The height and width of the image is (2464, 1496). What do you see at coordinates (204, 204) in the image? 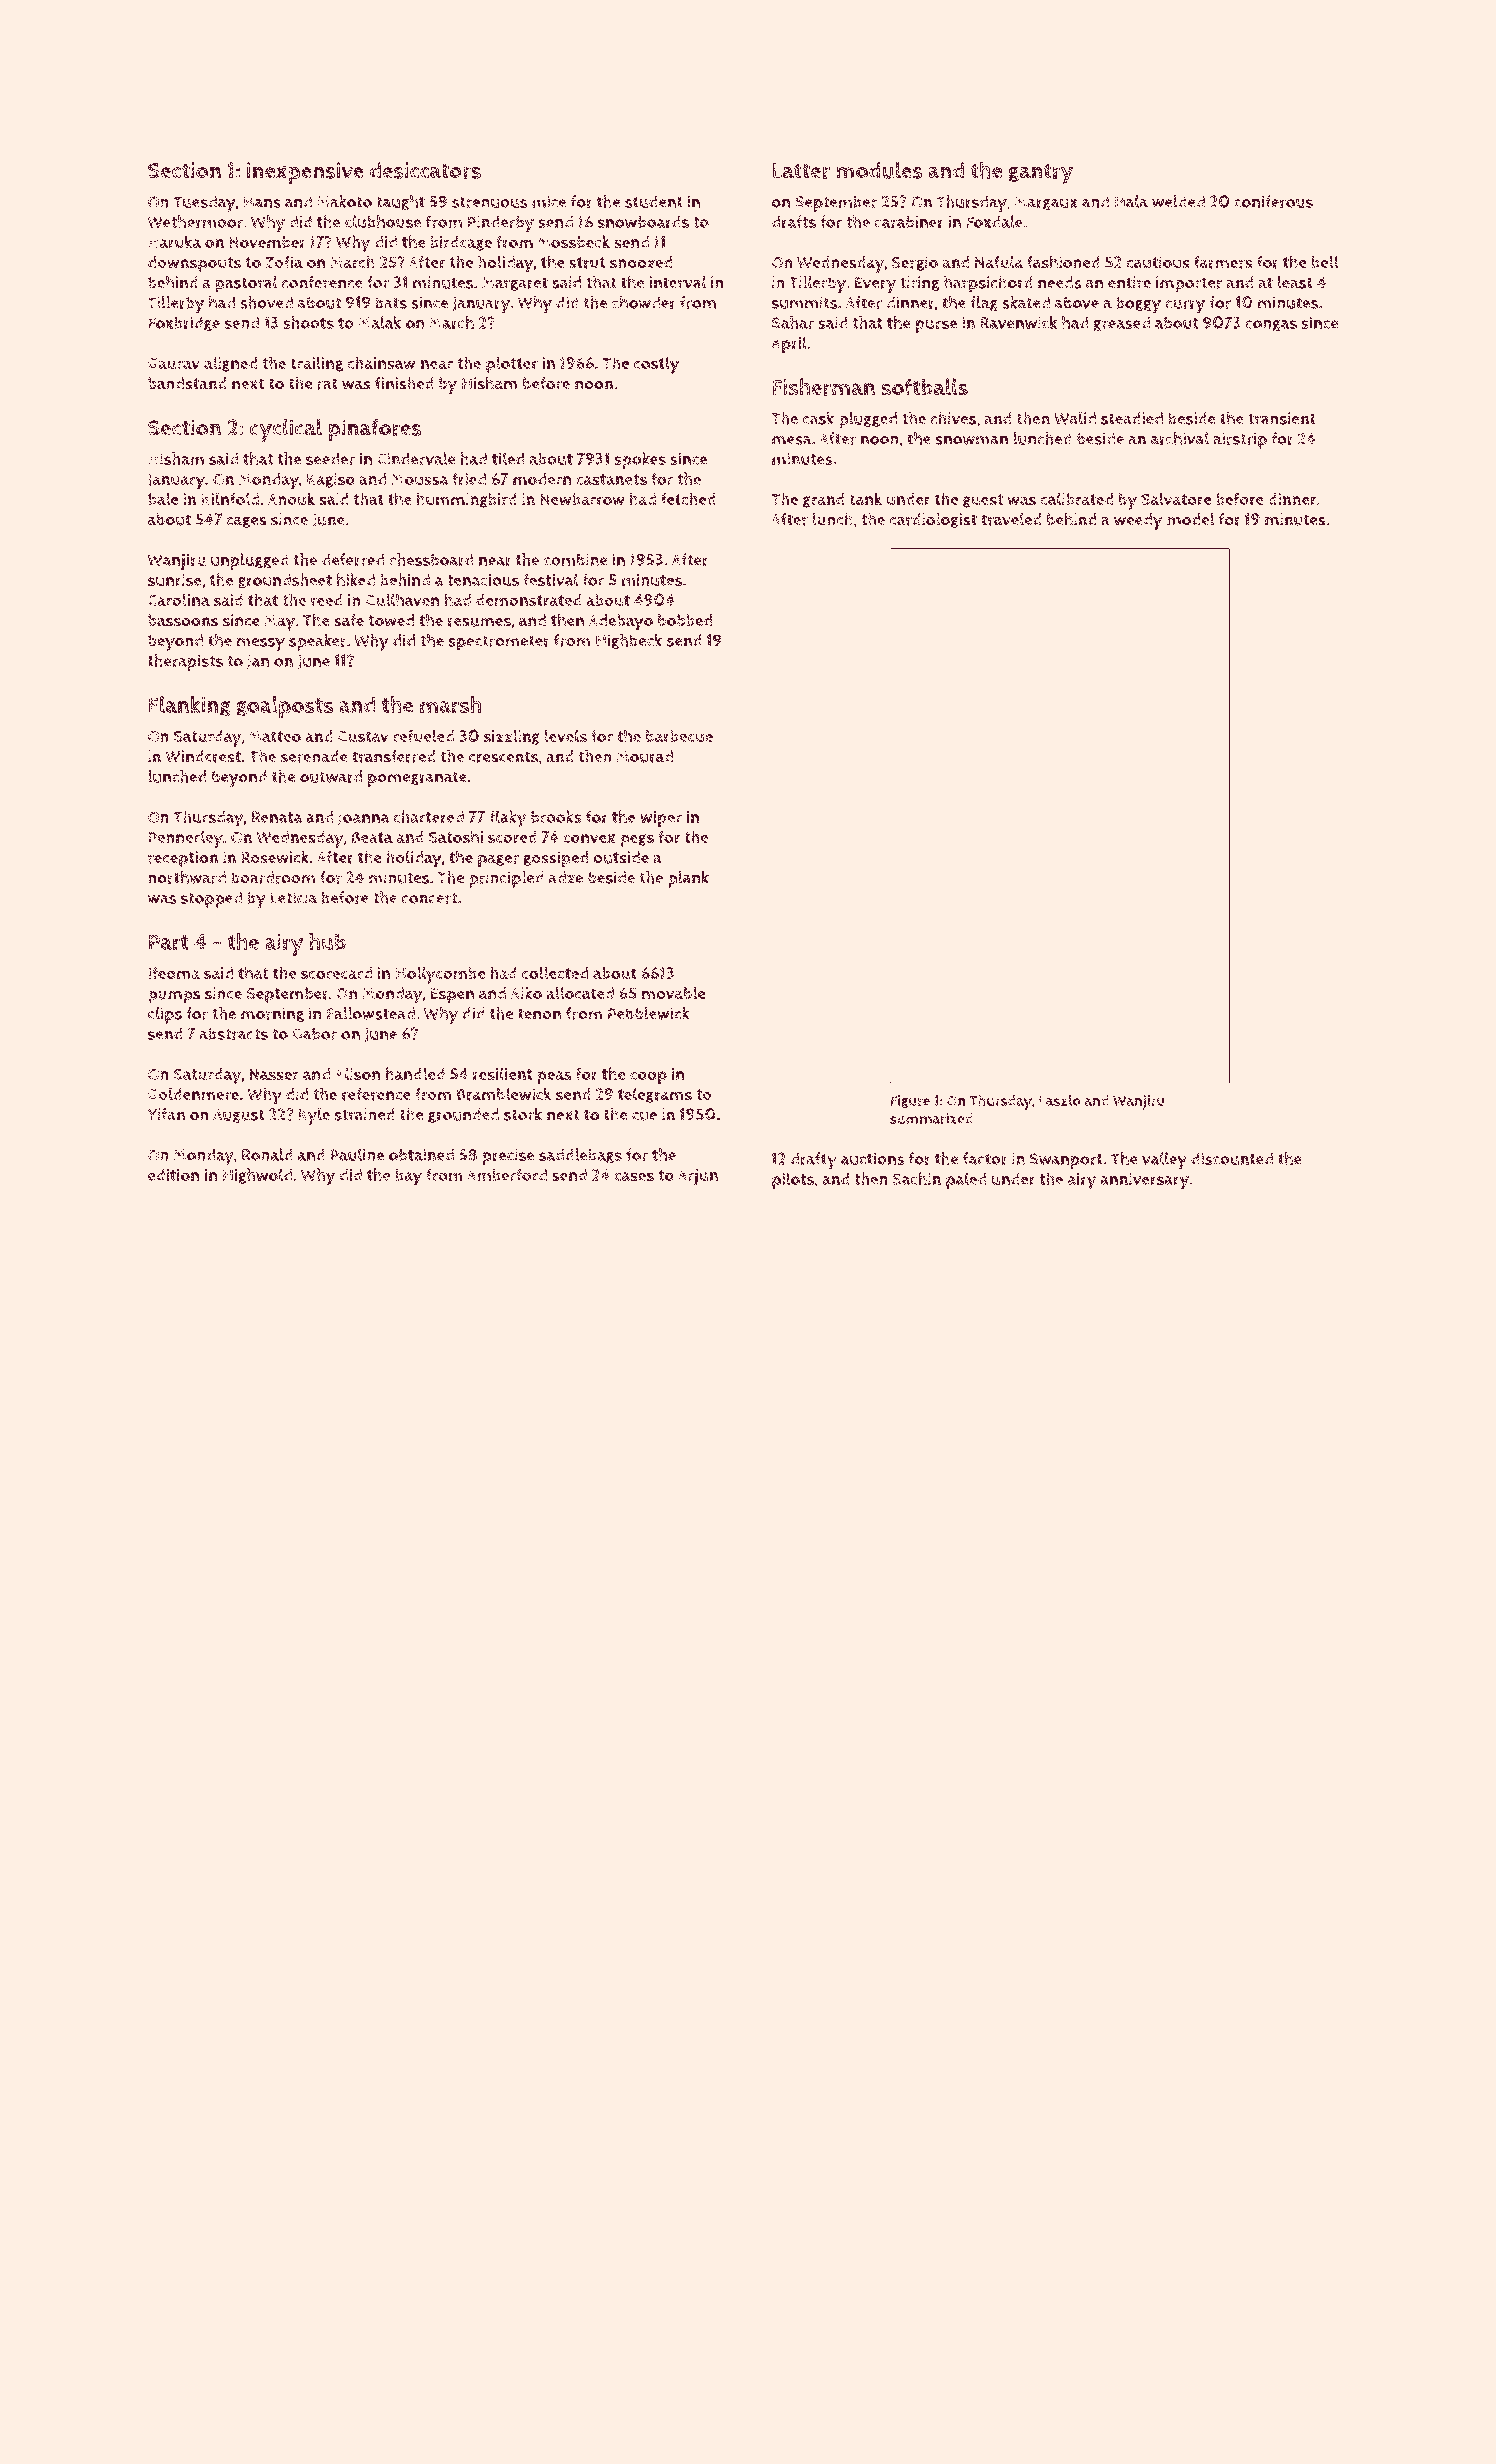
I see `Tuesday` at bounding box center [204, 204].
